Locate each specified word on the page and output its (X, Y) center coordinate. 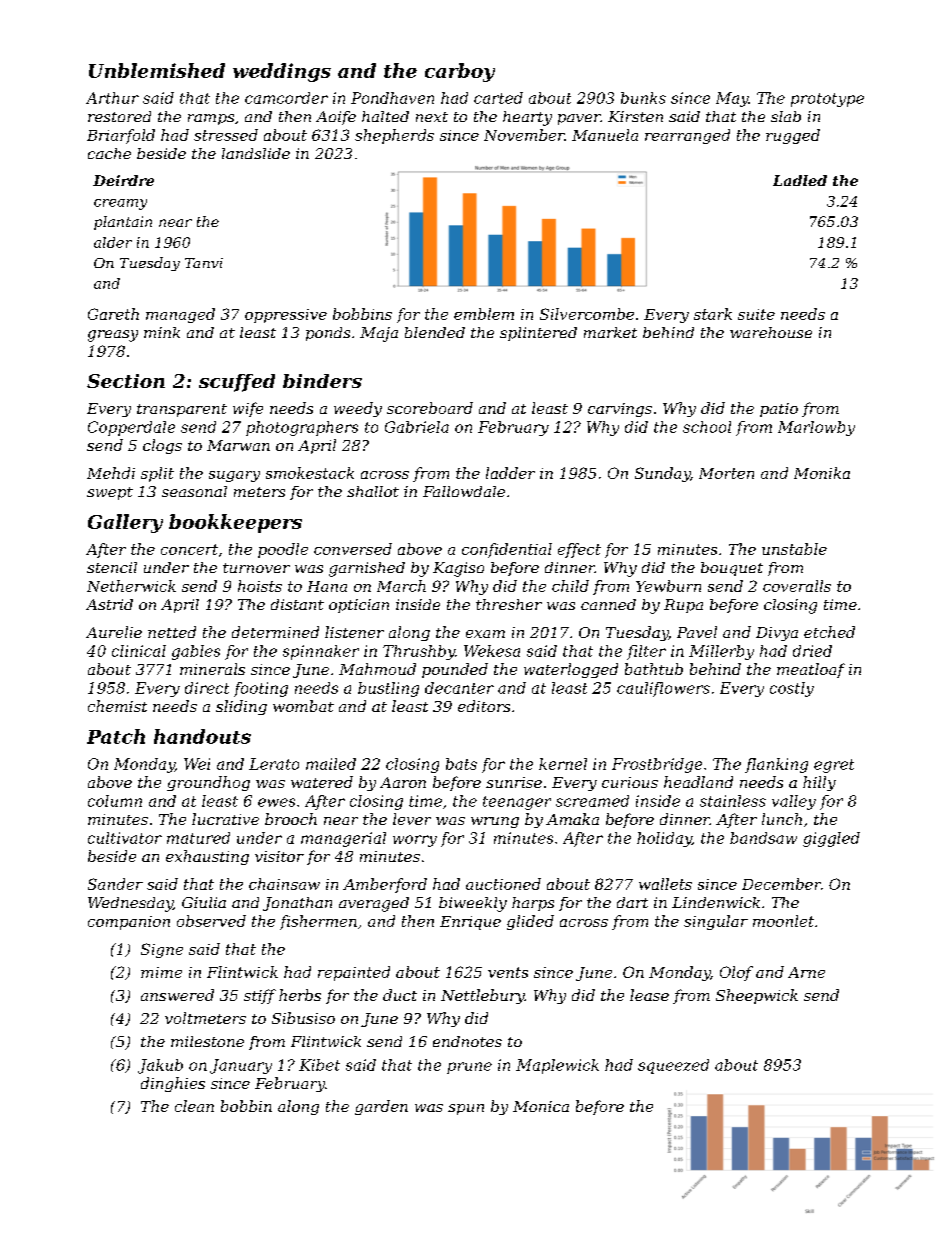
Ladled (800, 180)
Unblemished (157, 70)
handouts (202, 736)
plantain (123, 223)
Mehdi (111, 473)
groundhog (208, 783)
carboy (460, 72)
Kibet (319, 1065)
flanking (776, 765)
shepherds (394, 136)
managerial (343, 839)
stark (713, 314)
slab (786, 116)
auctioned (503, 884)
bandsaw (763, 838)
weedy (358, 409)
